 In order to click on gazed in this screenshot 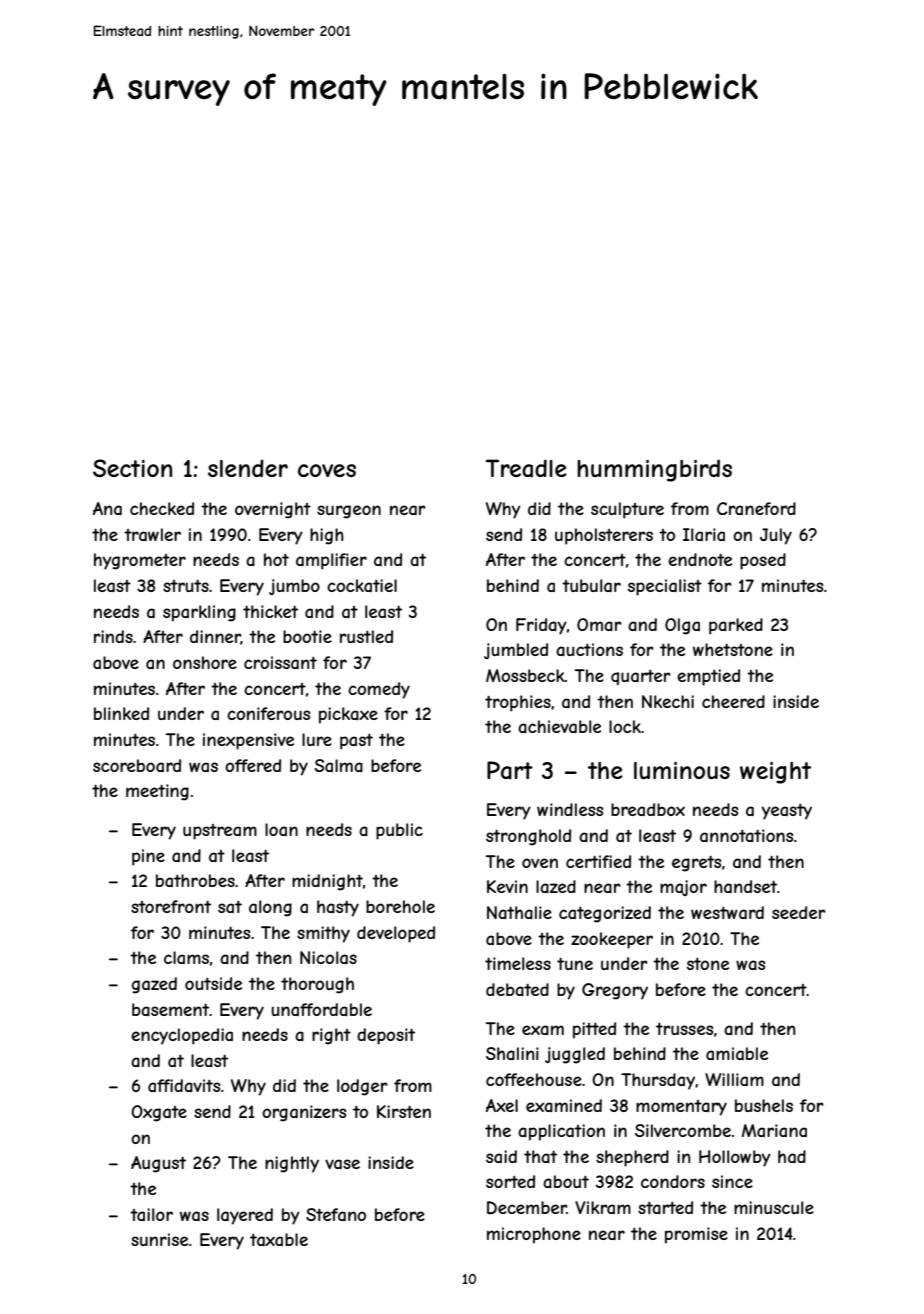, I will do `click(154, 985)`.
